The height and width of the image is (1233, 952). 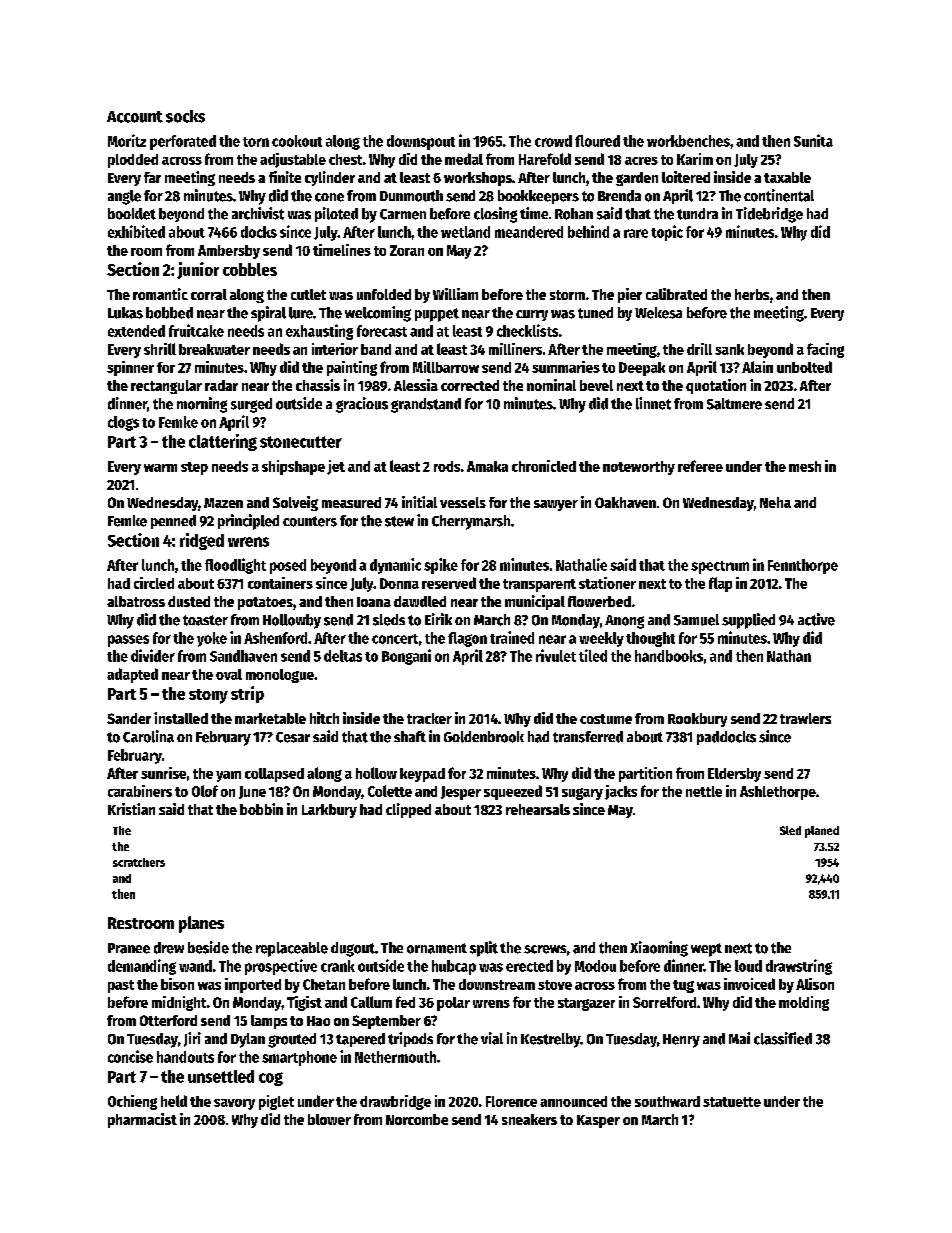 What do you see at coordinates (813, 140) in the image?
I see `Sunita` at bounding box center [813, 140].
